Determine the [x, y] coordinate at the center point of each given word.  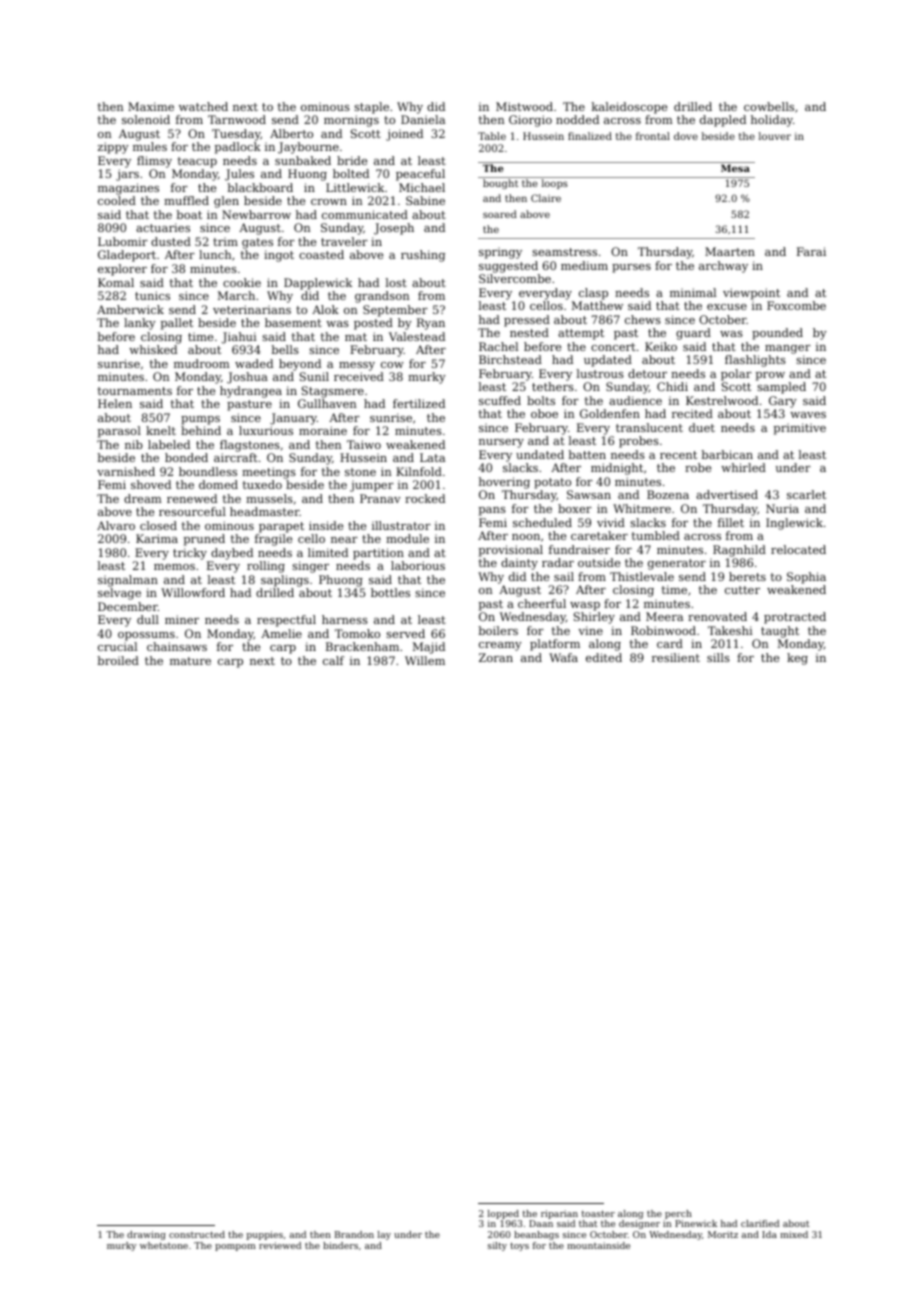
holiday [772, 121]
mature [190, 661]
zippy [113, 148]
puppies [265, 1235]
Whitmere [642, 508]
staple [371, 108]
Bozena [668, 494]
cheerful [542, 603]
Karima [157, 538]
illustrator [401, 525]
